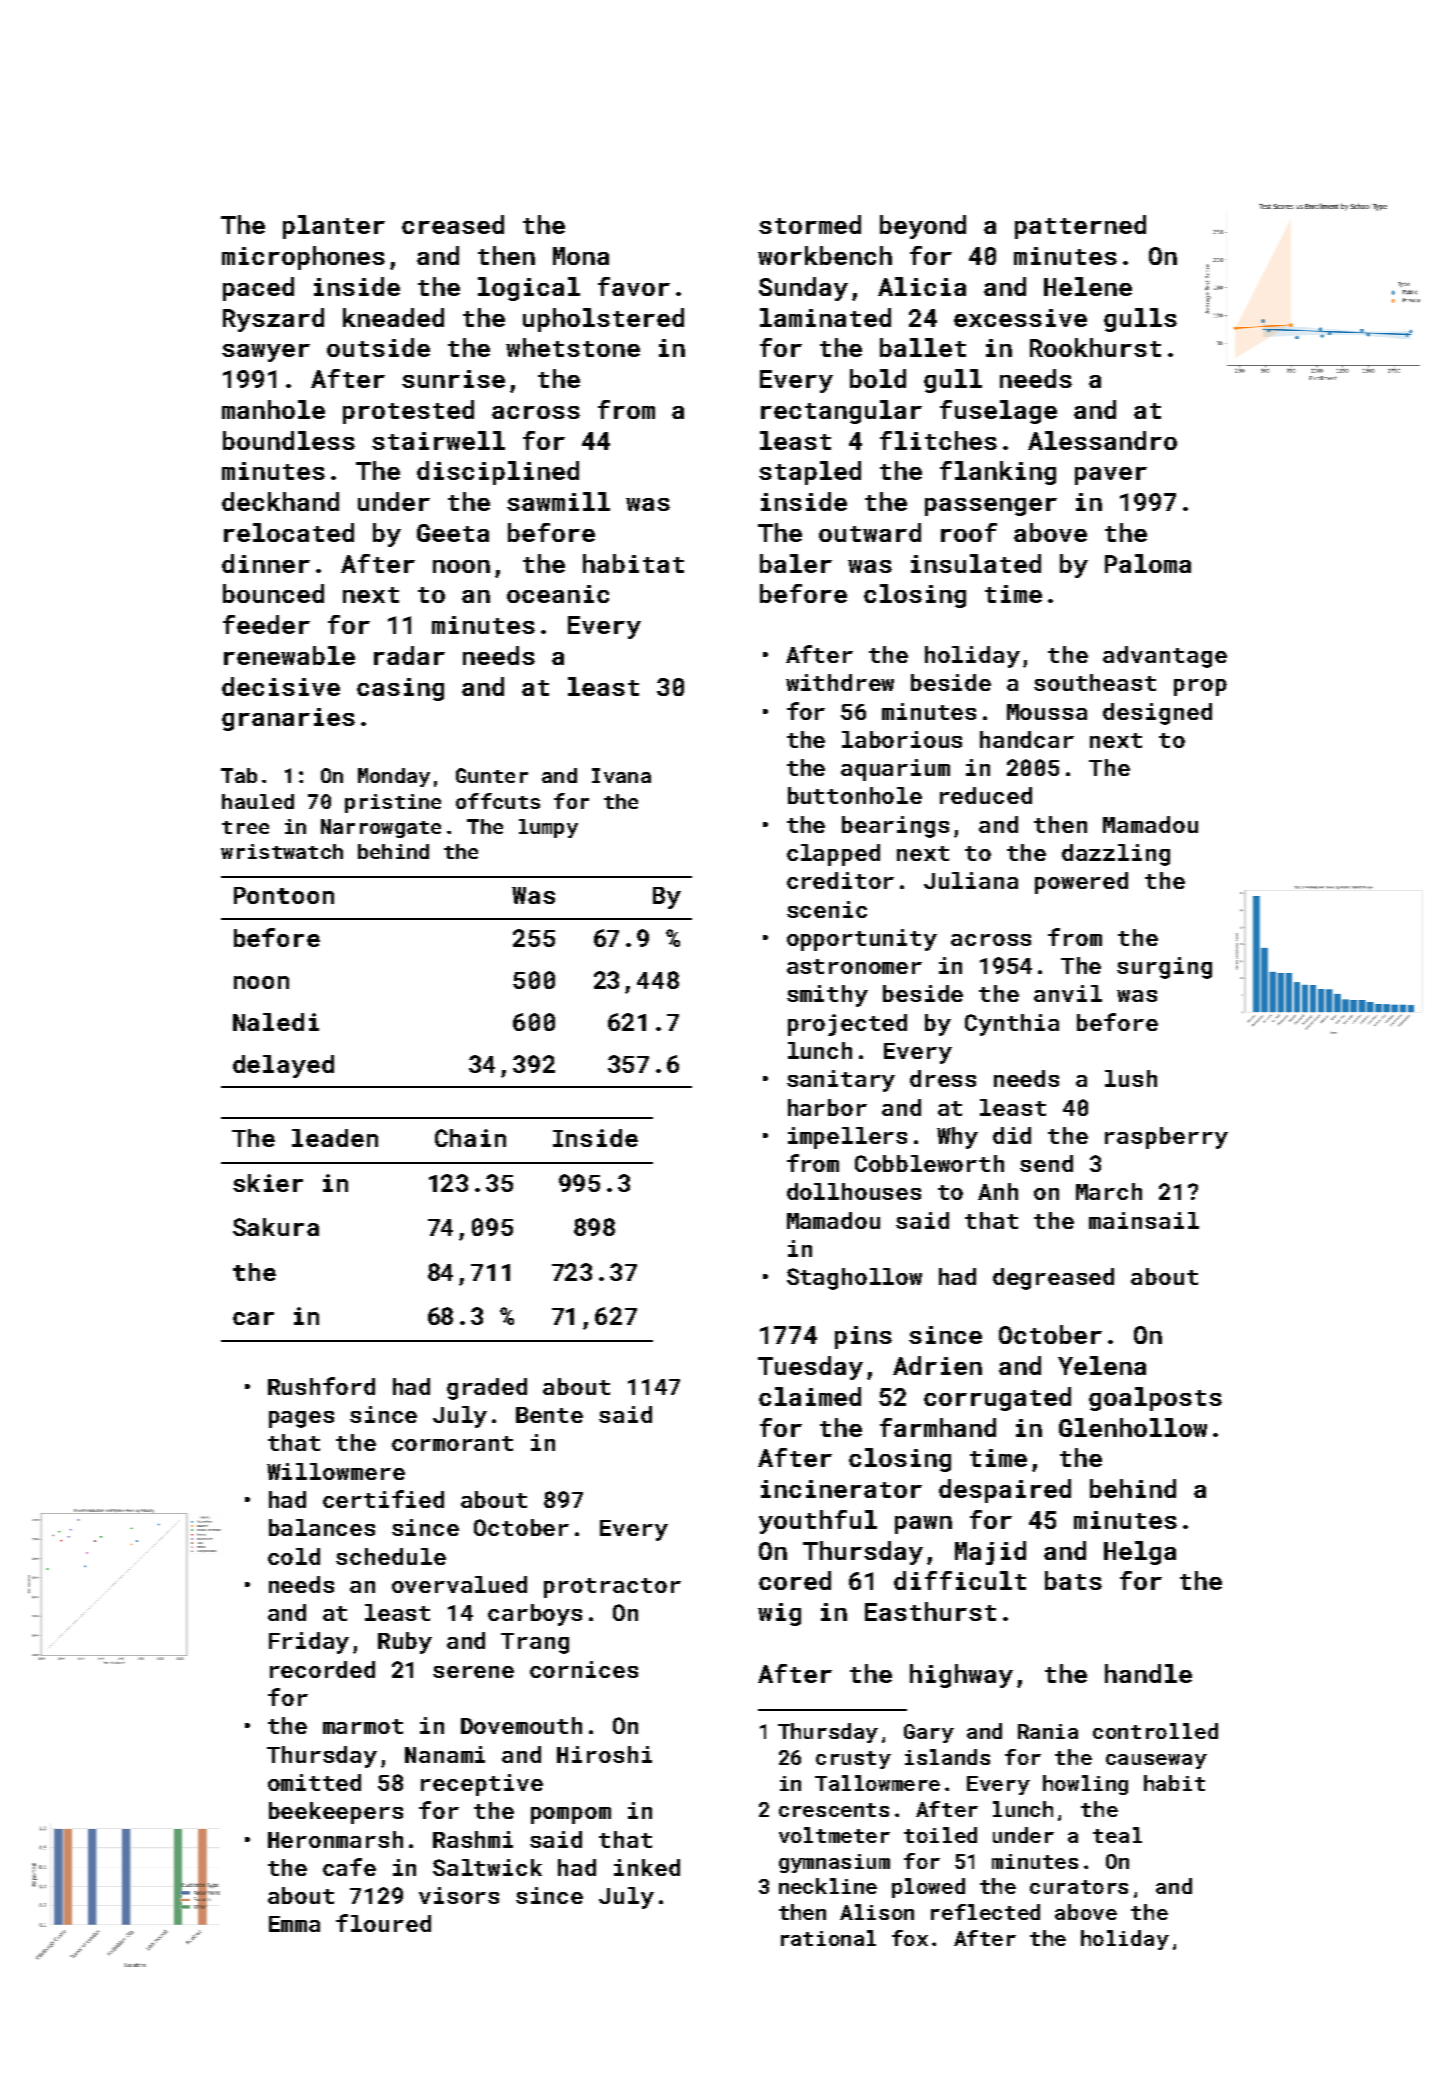 Image resolution: width=1450 pixels, height=2100 pixels. I want to click on microphones, so click(303, 258).
